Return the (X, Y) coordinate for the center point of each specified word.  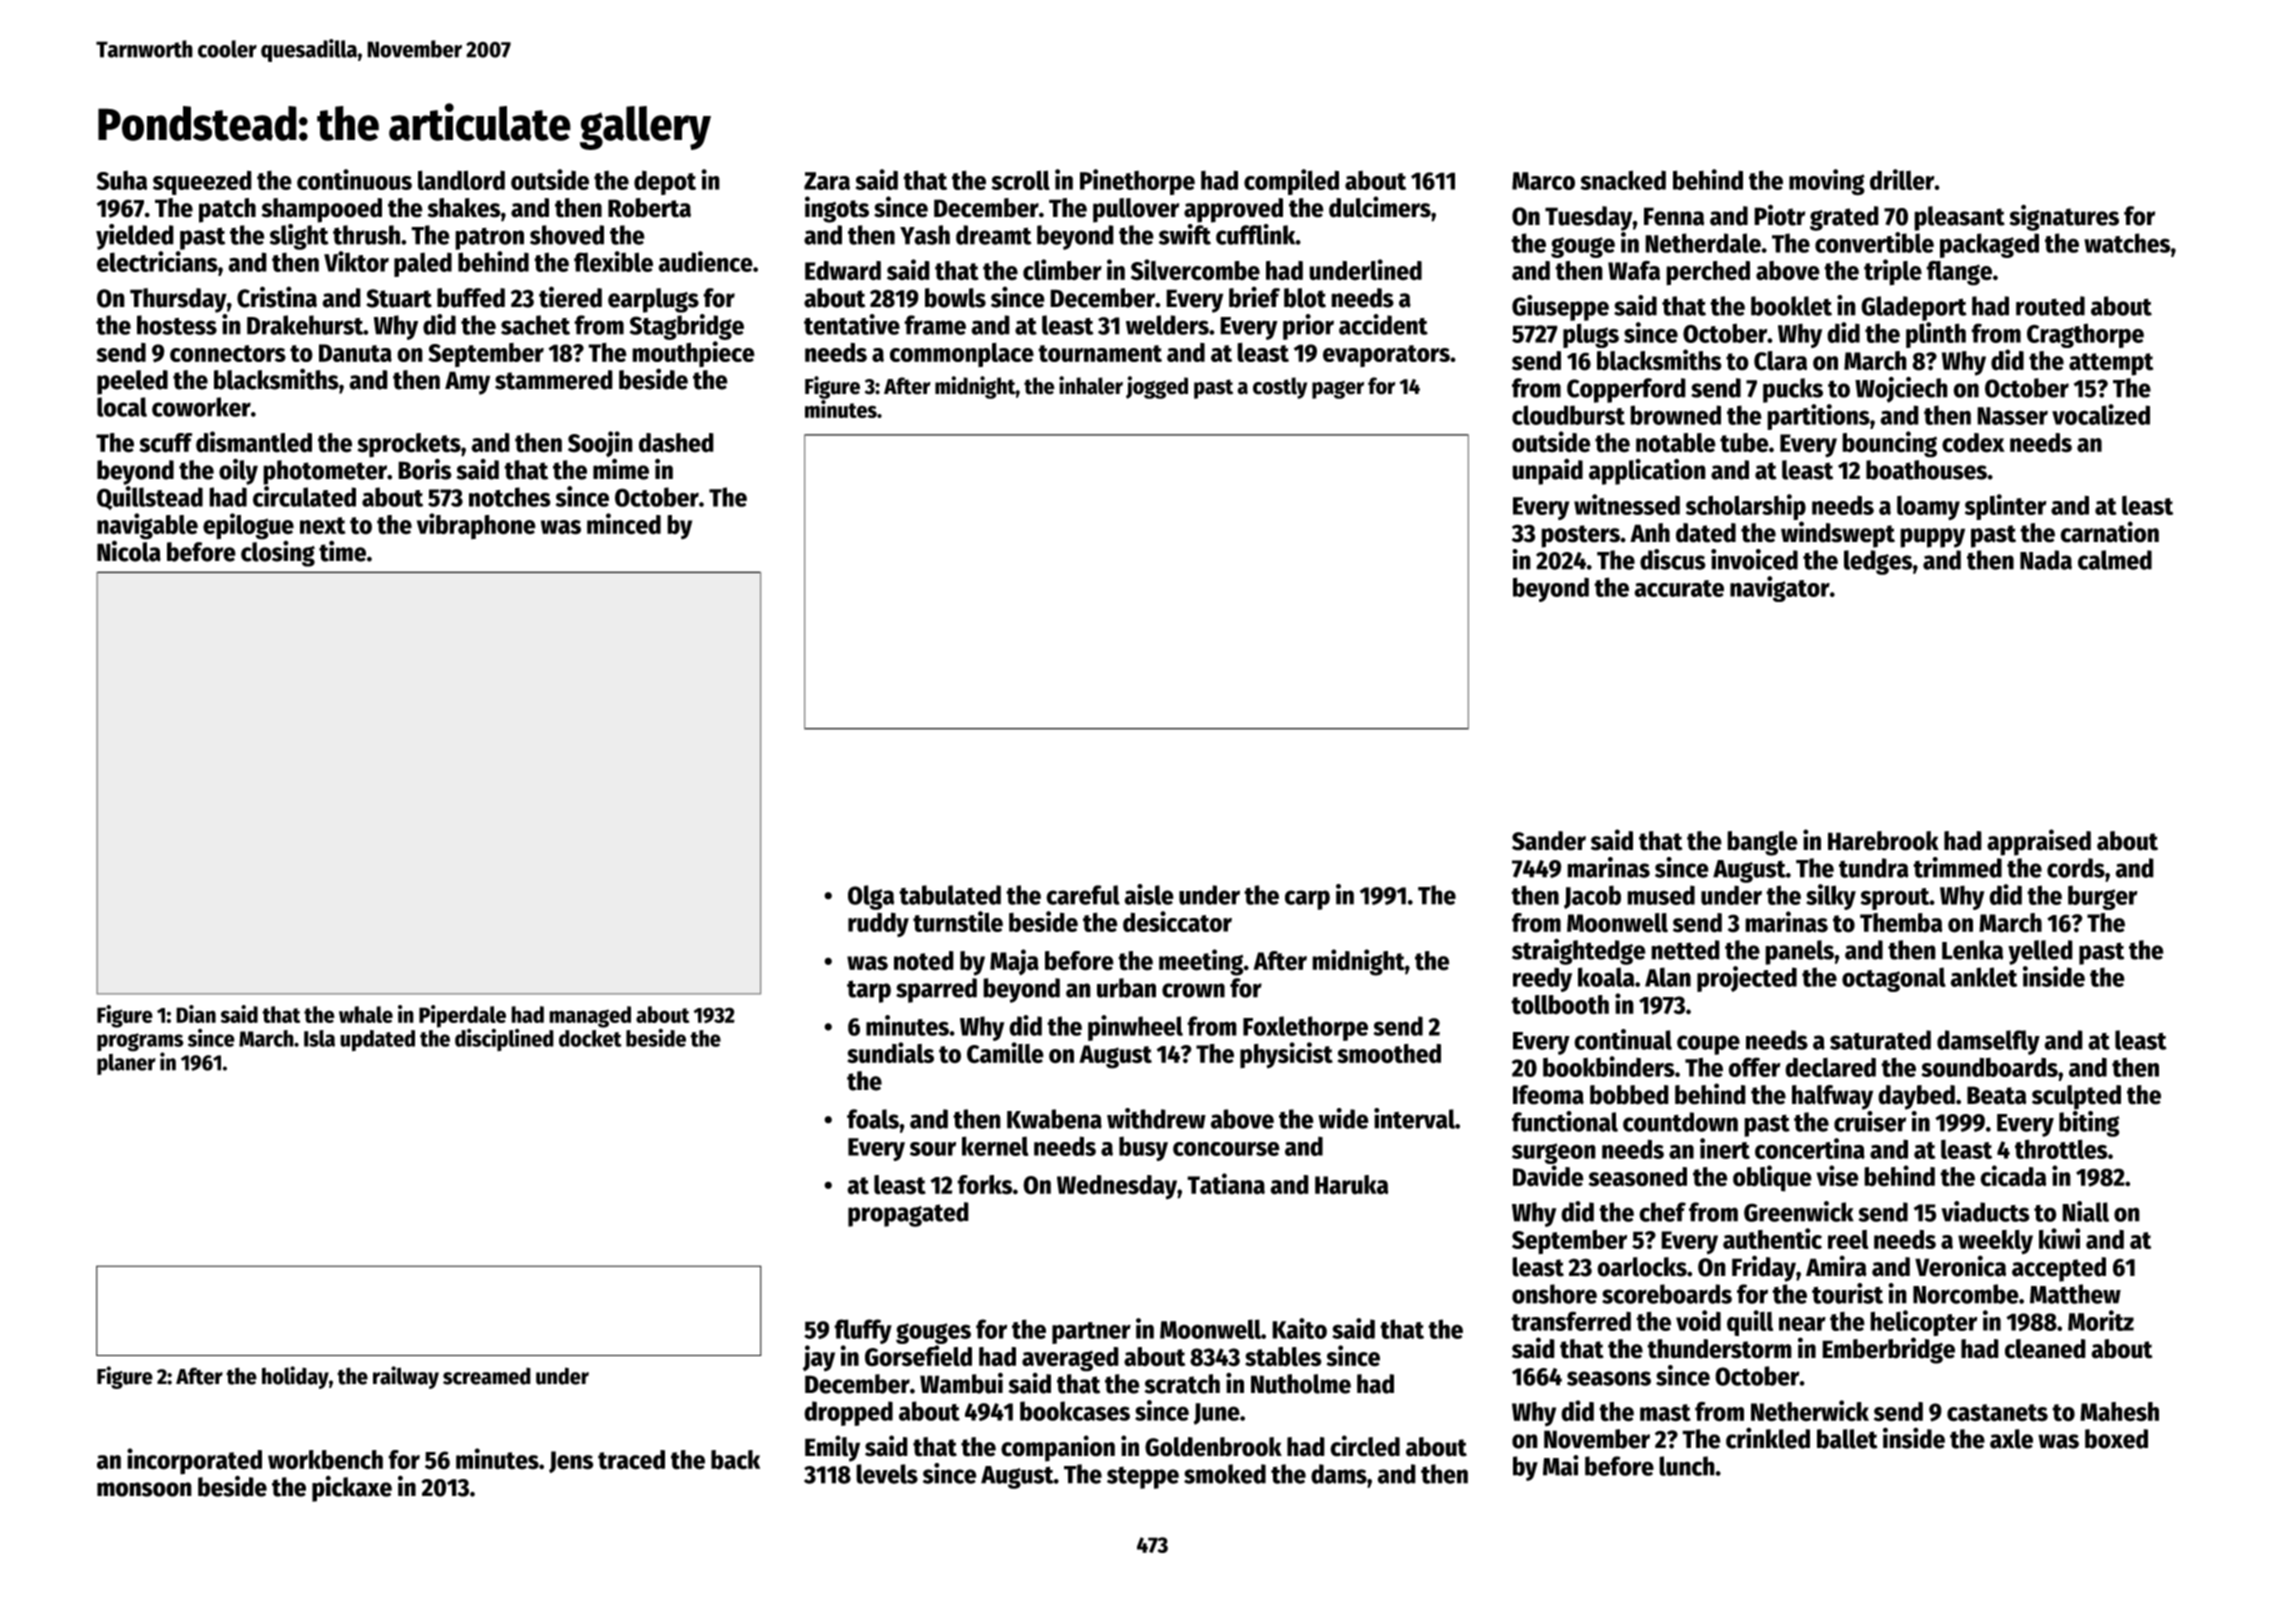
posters (1580, 536)
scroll (1021, 180)
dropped (848, 1413)
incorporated (194, 1461)
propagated (908, 1214)
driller (1902, 179)
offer (1755, 1067)
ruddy (878, 924)
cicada (2013, 1176)
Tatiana (1226, 1184)
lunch (1687, 1466)
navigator (1780, 589)
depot (665, 183)
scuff (166, 443)
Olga (871, 897)
